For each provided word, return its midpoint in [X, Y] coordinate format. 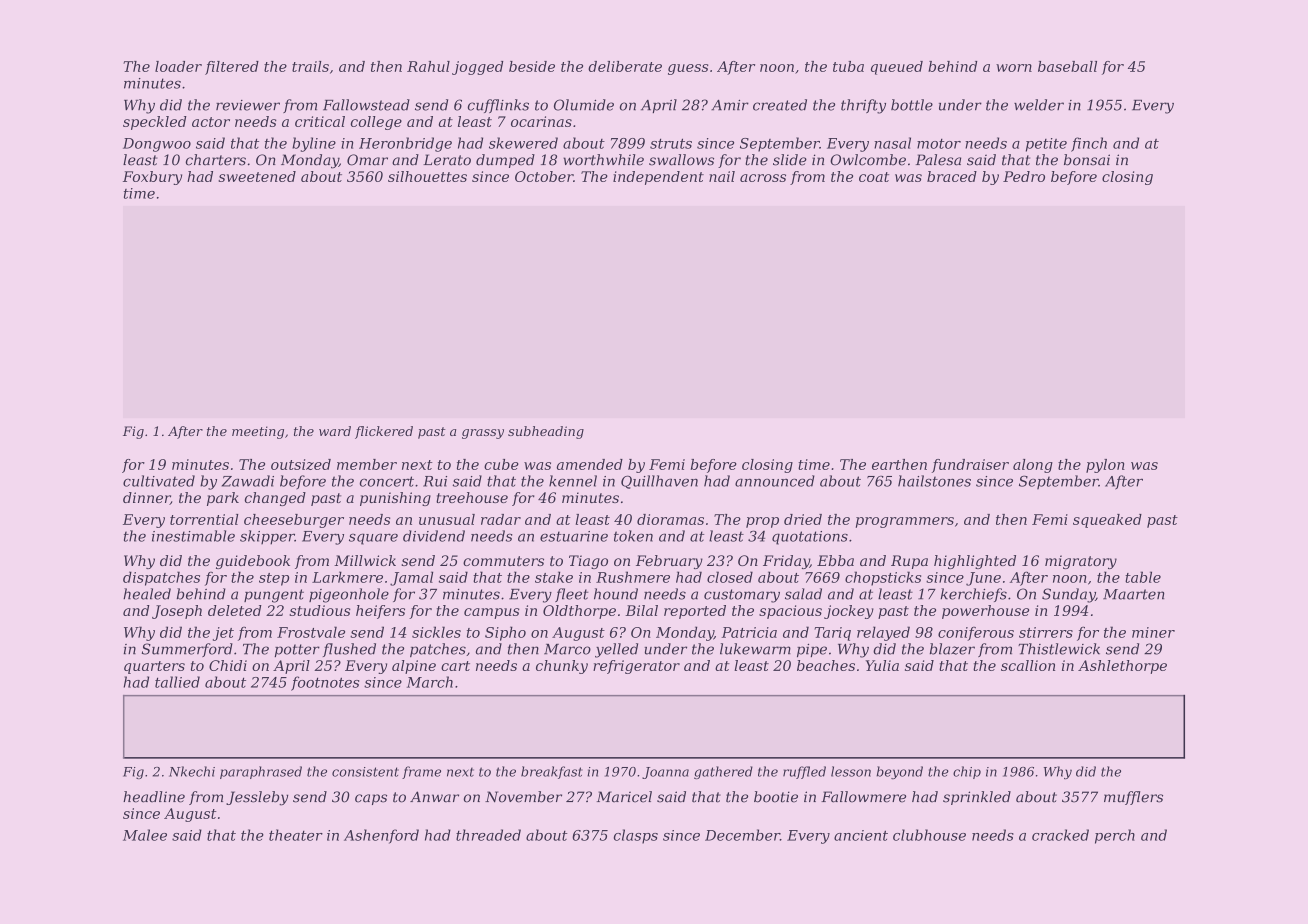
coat [874, 177]
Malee [145, 835]
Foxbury [152, 178]
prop [762, 522]
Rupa [909, 562]
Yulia [882, 665]
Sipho [505, 633]
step [274, 579]
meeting [258, 432]
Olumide [584, 105]
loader [178, 66]
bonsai [1087, 160]
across [763, 178]
